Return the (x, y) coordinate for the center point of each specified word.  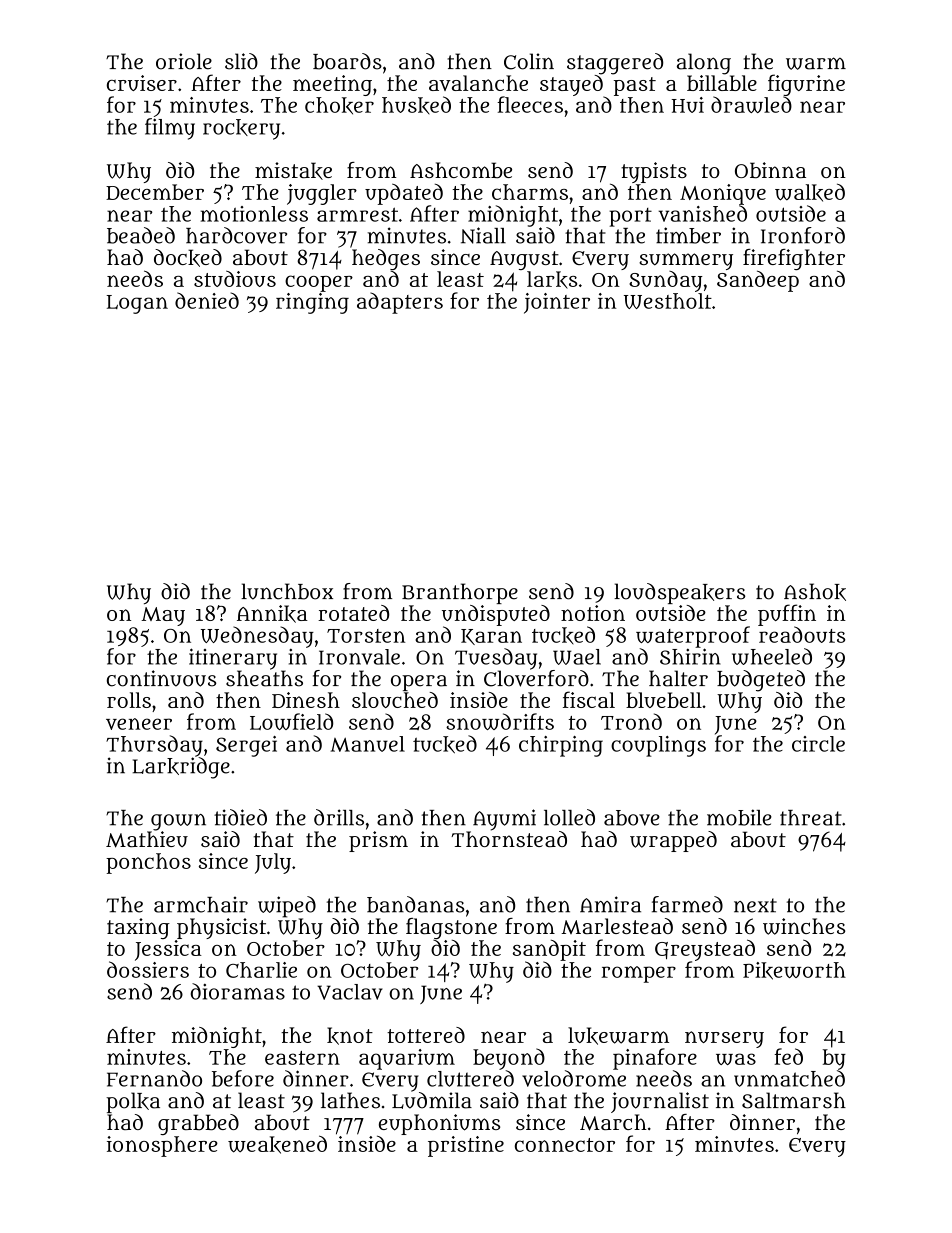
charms (530, 192)
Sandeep (758, 281)
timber (688, 235)
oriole (184, 61)
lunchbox (287, 591)
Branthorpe (460, 593)
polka (133, 1102)
